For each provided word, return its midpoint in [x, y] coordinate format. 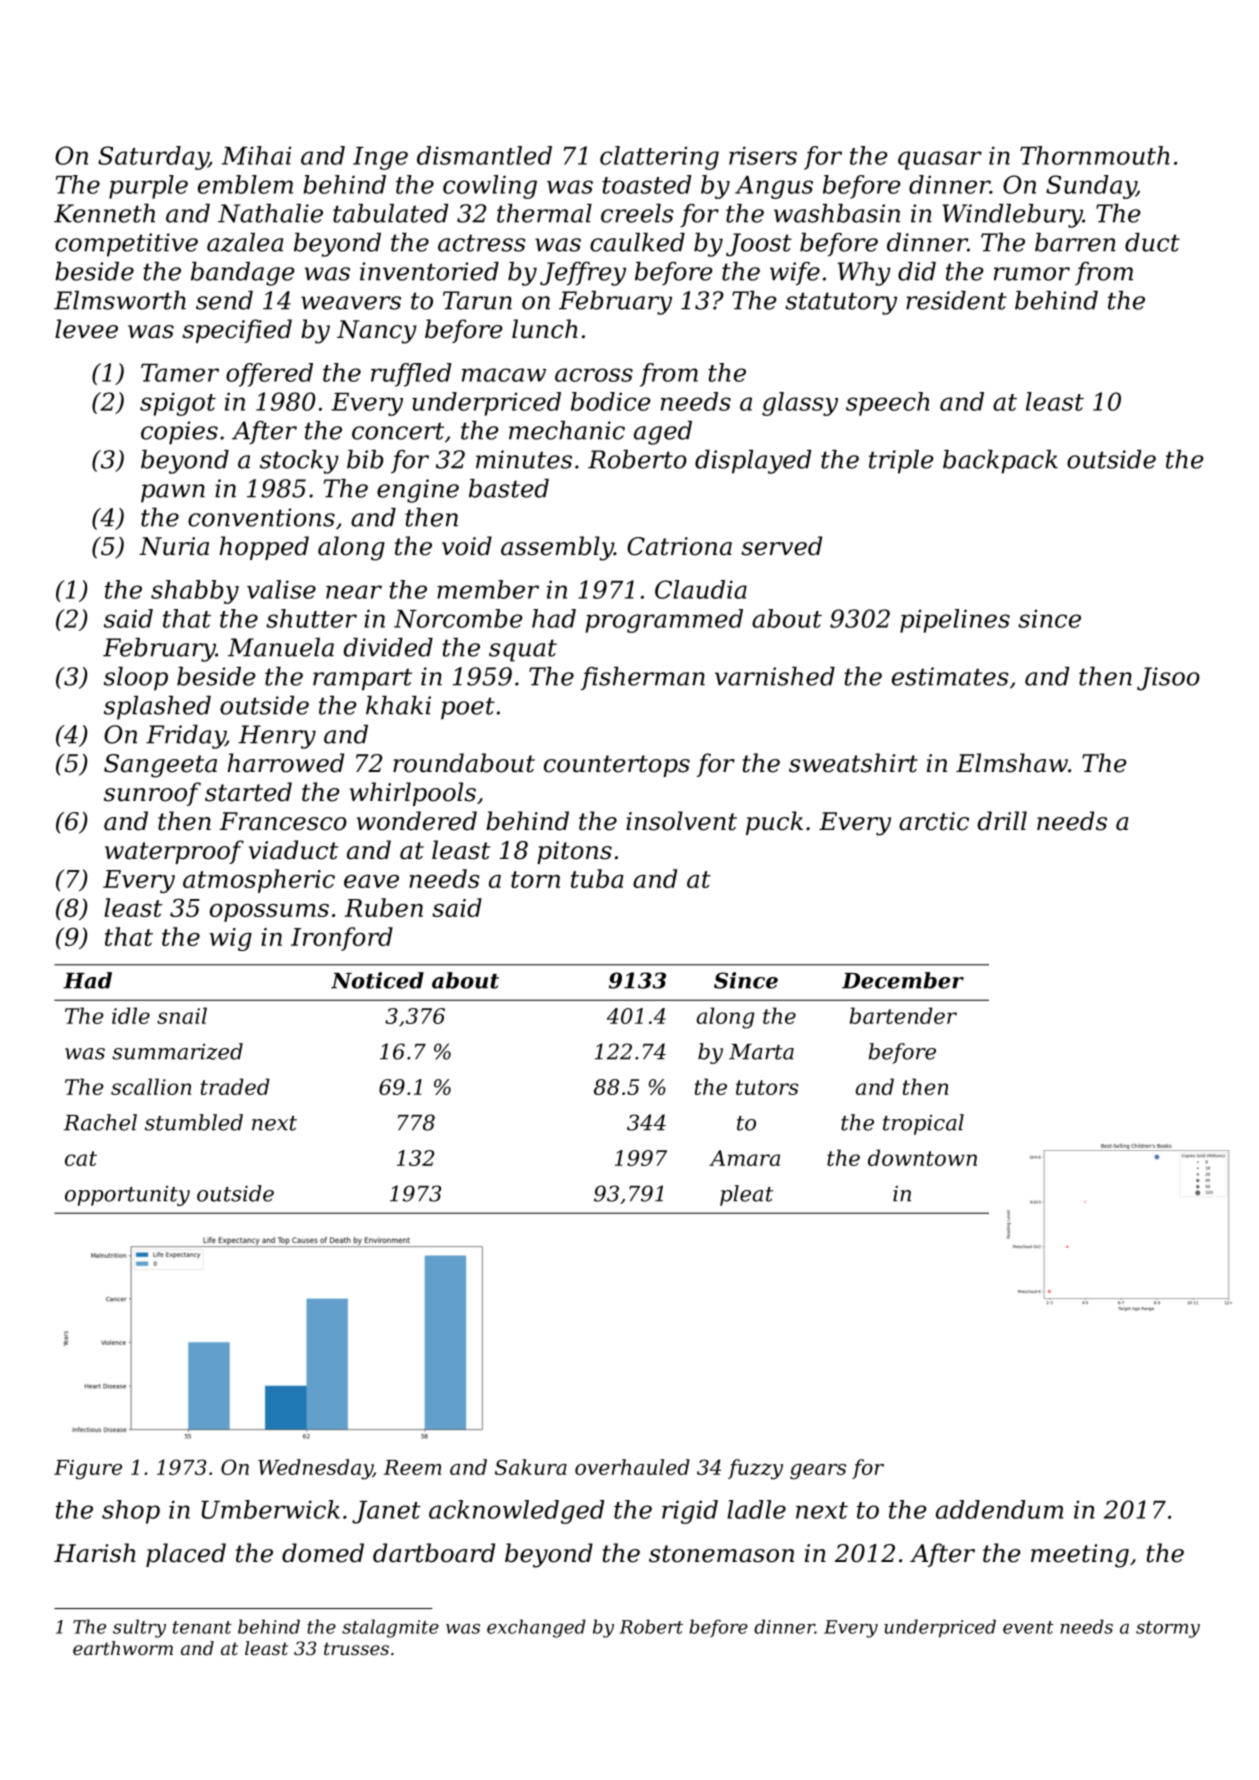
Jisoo [1168, 679]
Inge [380, 158]
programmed [664, 621]
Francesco [283, 821]
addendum [999, 1509]
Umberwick [271, 1509]
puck [774, 823]
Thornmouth [1095, 155]
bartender [903, 1015]
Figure [88, 1470]
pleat [746, 1195]
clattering [659, 158]
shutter [311, 618]
